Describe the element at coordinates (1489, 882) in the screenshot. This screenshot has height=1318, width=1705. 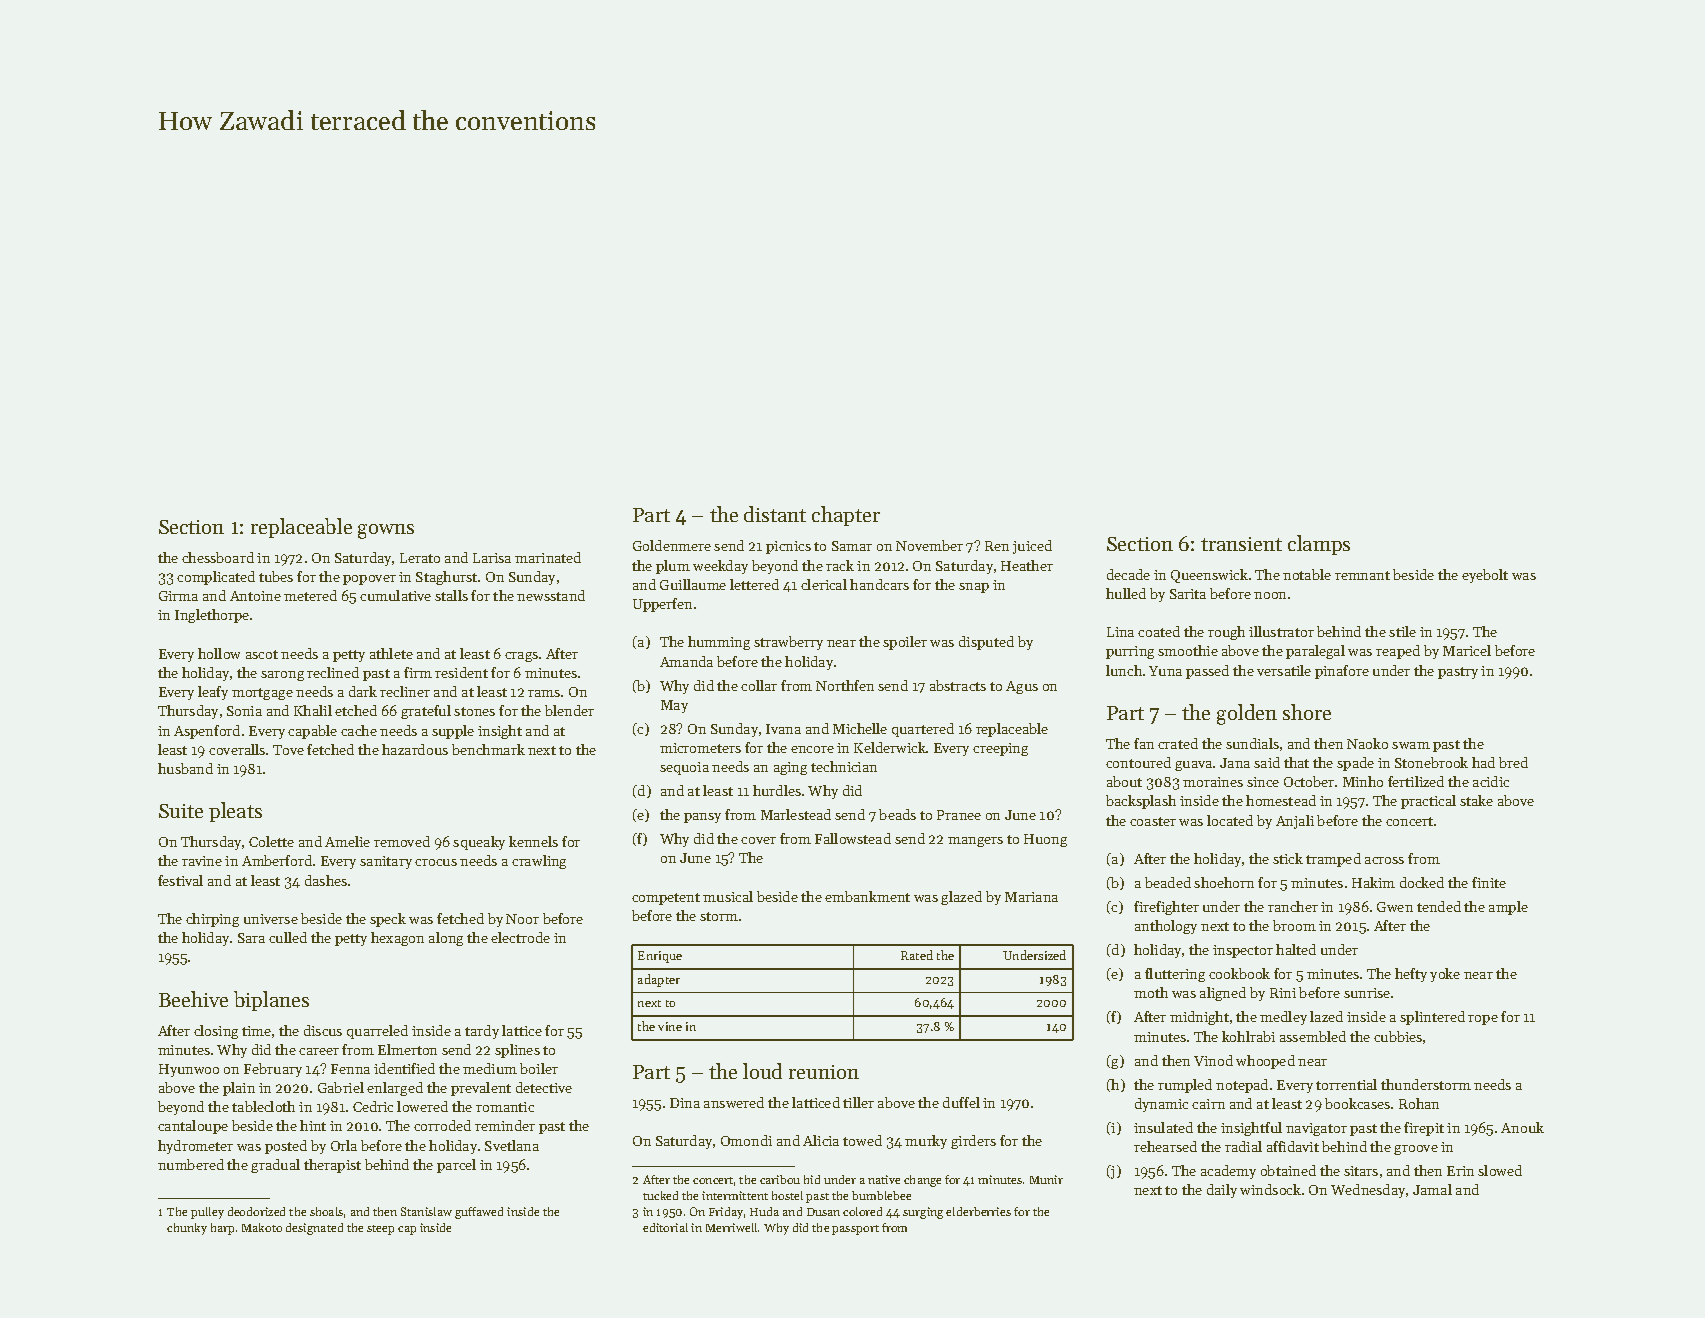
I see `finite` at that location.
